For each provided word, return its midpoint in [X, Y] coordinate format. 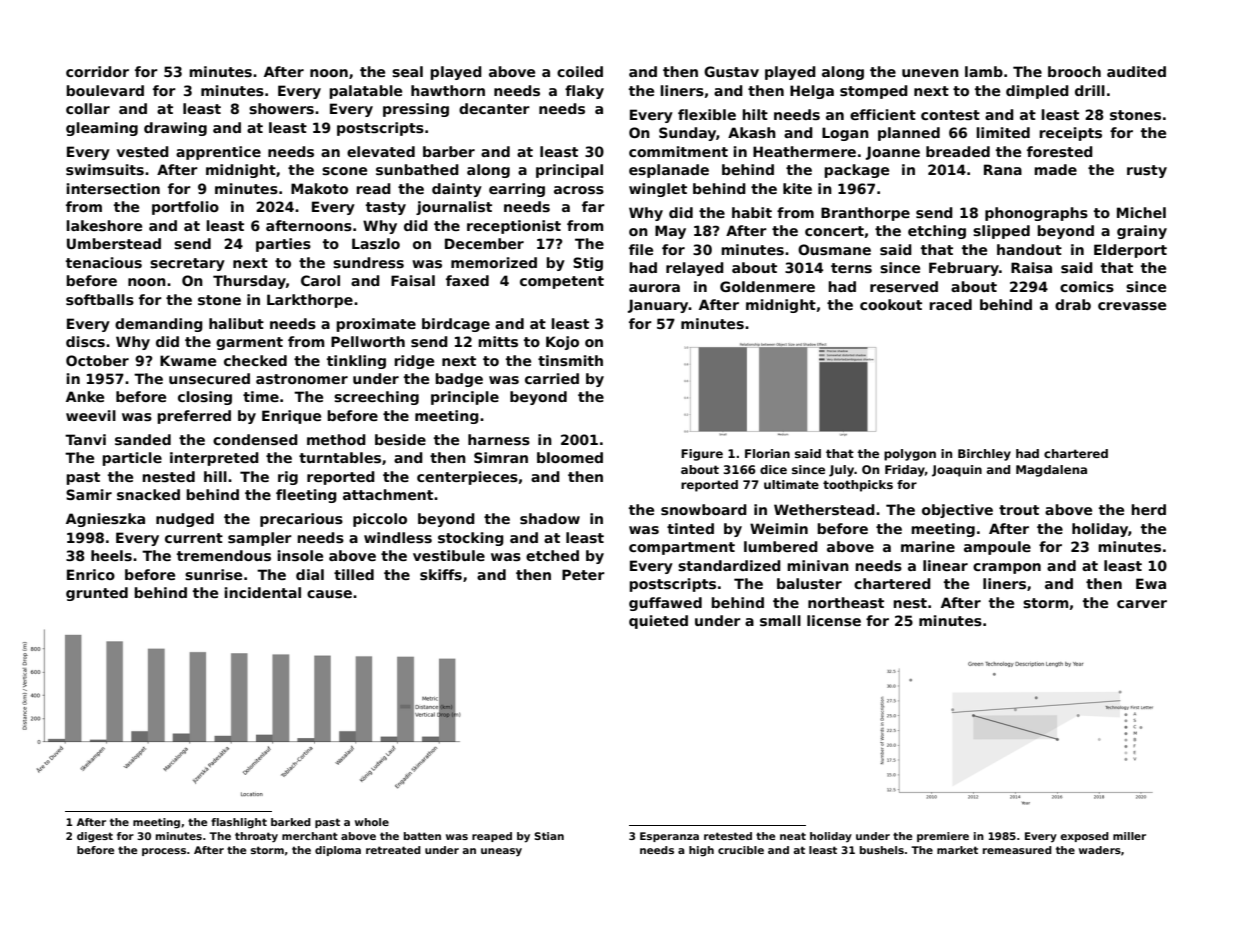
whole [372, 822]
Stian [549, 836]
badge [459, 380]
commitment [678, 151]
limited [1003, 132]
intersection [113, 188]
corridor [97, 71]
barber [449, 151]
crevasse [1132, 306]
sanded [143, 439]
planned [909, 134]
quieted [658, 622]
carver [1142, 604]
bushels [882, 850]
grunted [97, 594]
